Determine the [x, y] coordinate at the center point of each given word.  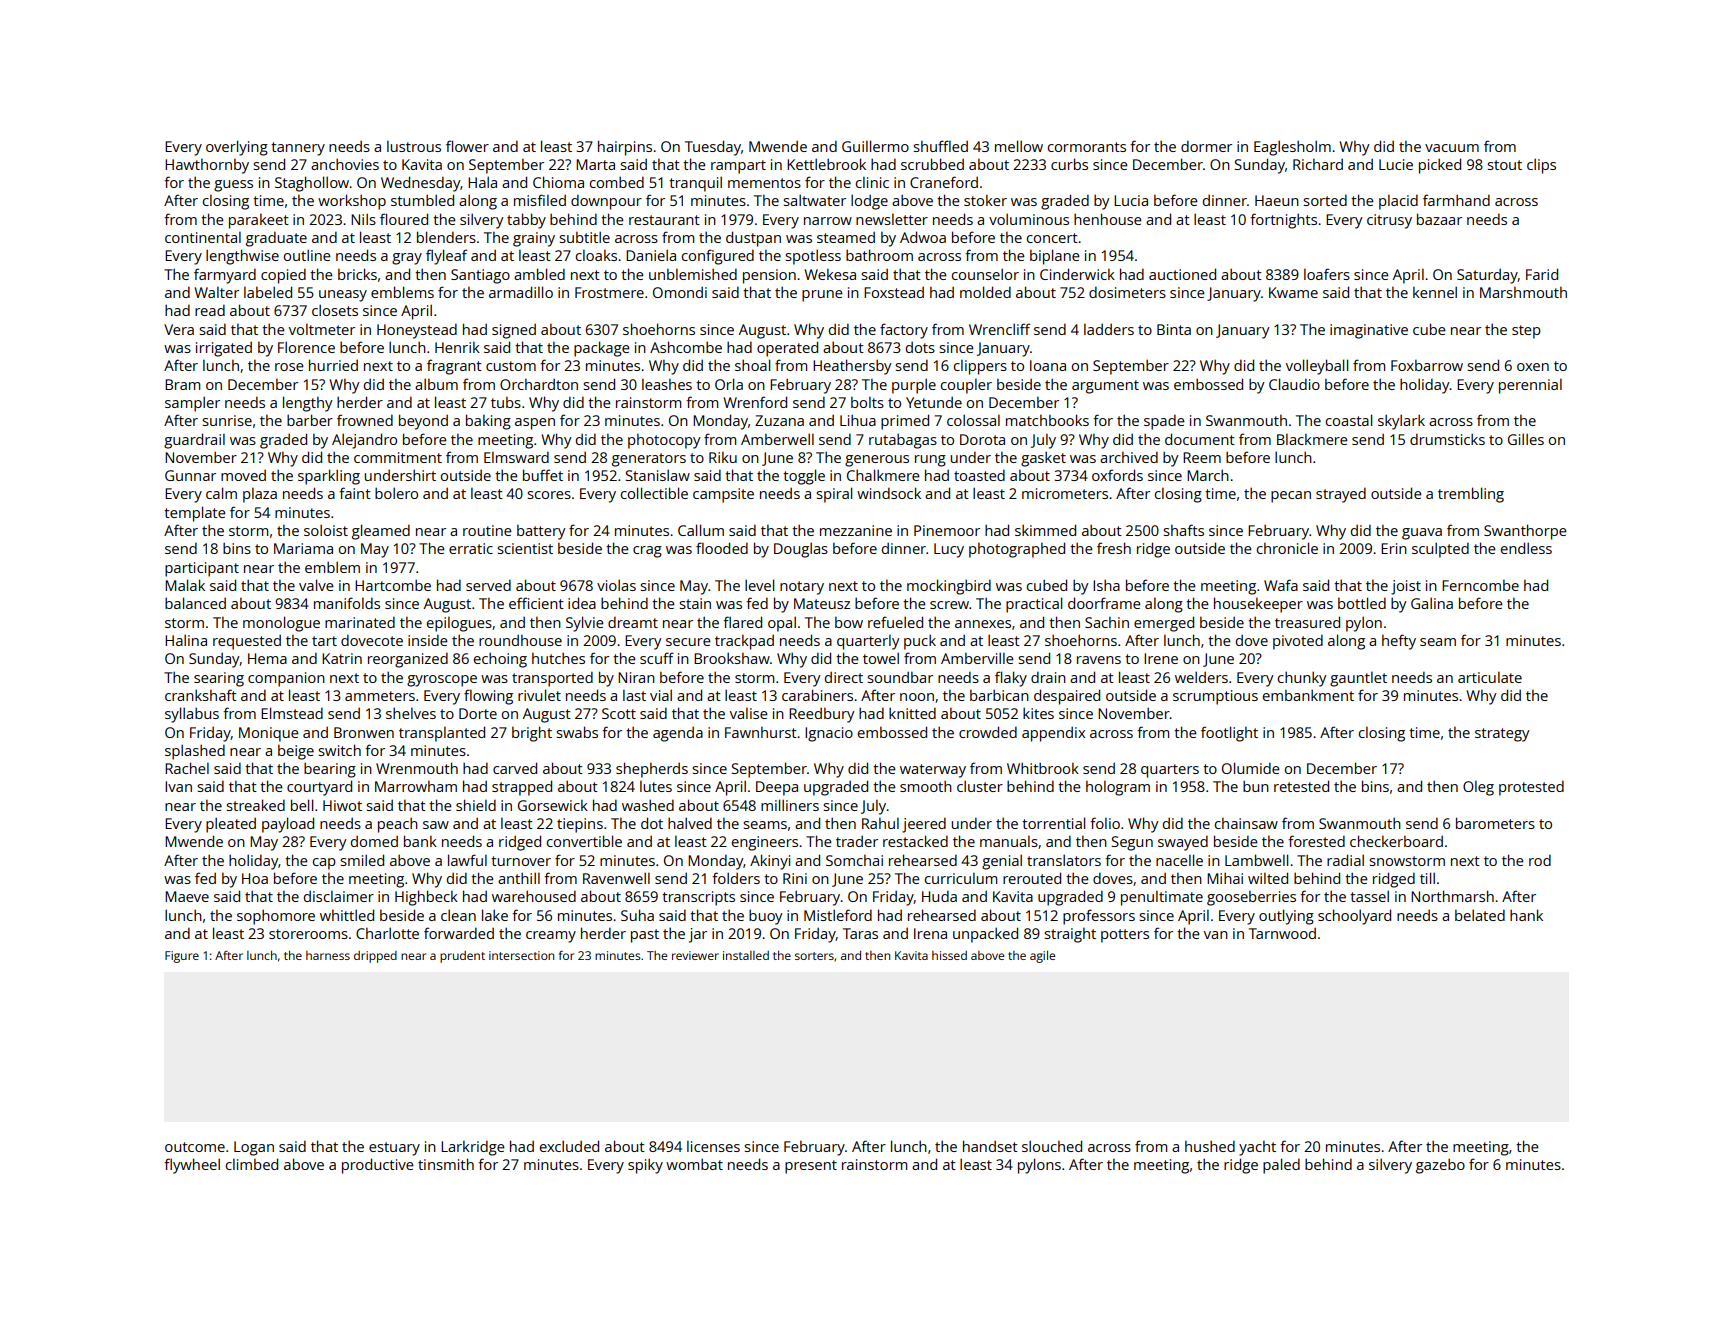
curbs [1069, 164]
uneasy [343, 296]
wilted [1268, 878]
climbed [252, 1164]
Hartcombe [393, 585]
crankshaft [201, 695]
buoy [766, 917]
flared [742, 622]
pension [769, 276]
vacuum [1452, 148]
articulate [1490, 677]
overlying [237, 148]
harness [328, 955]
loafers [1327, 274]
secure [688, 642]
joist [1406, 587]
